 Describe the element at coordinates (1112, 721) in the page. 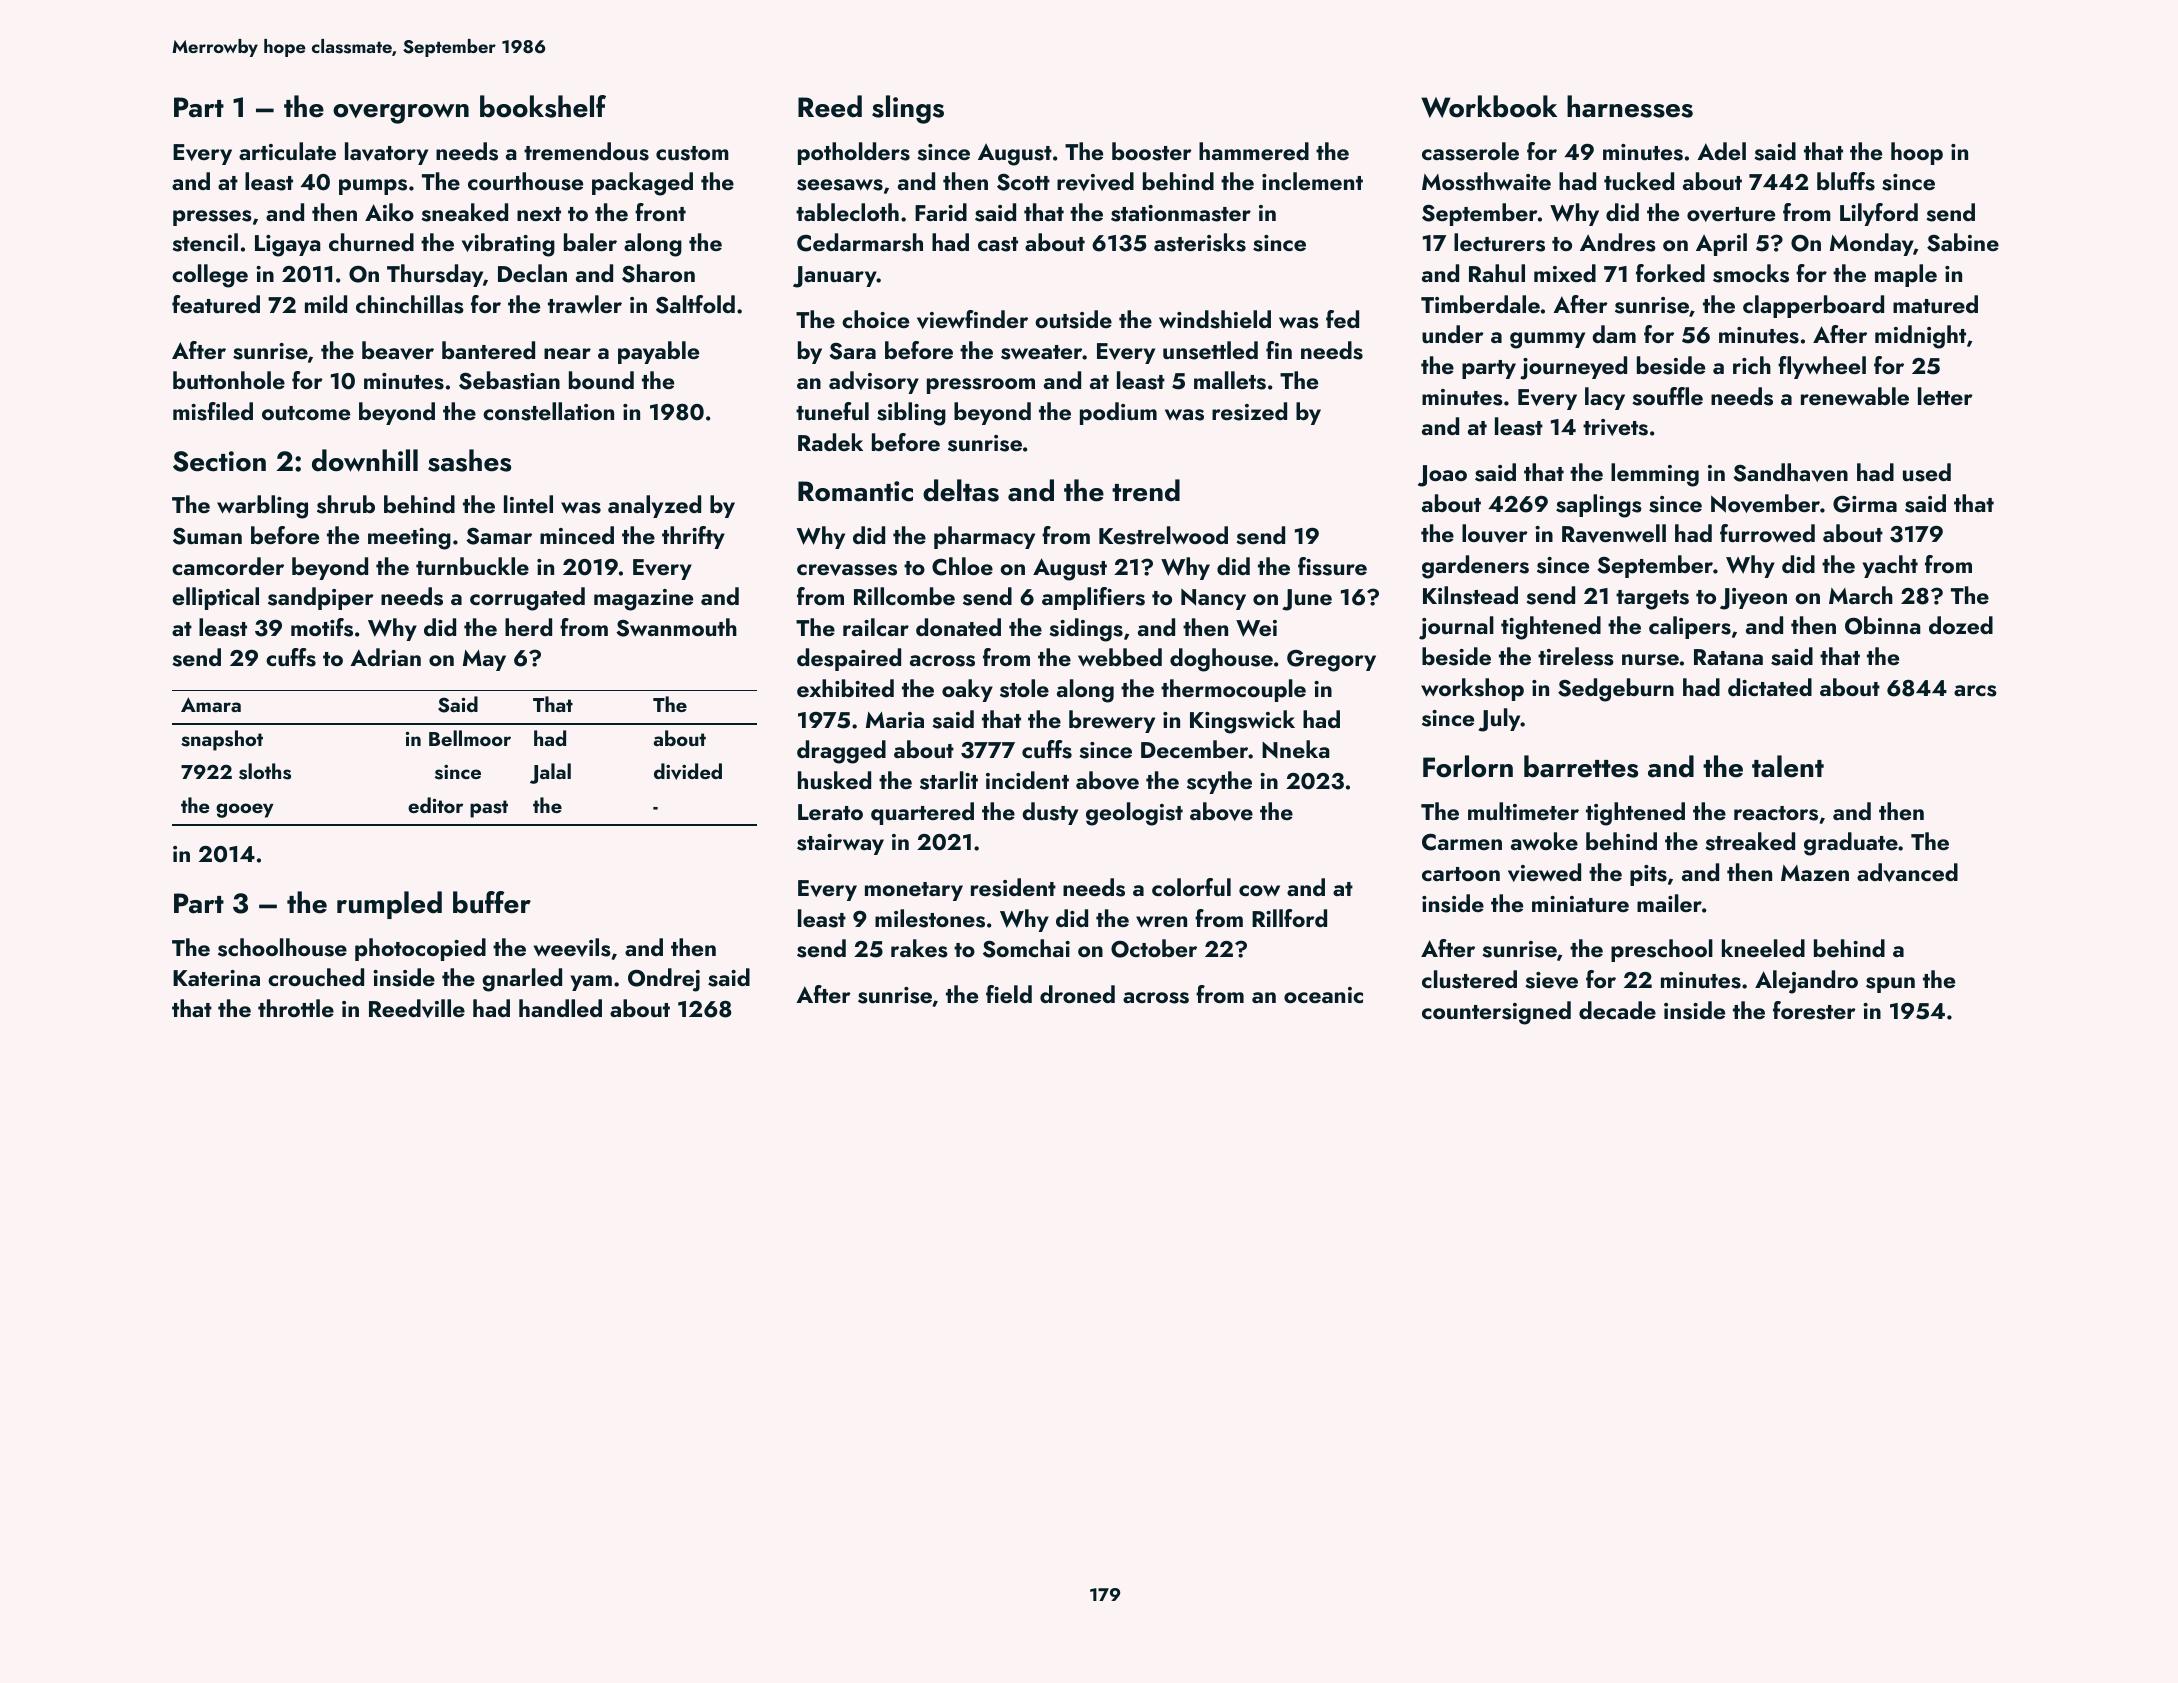

I see `brewery` at that location.
